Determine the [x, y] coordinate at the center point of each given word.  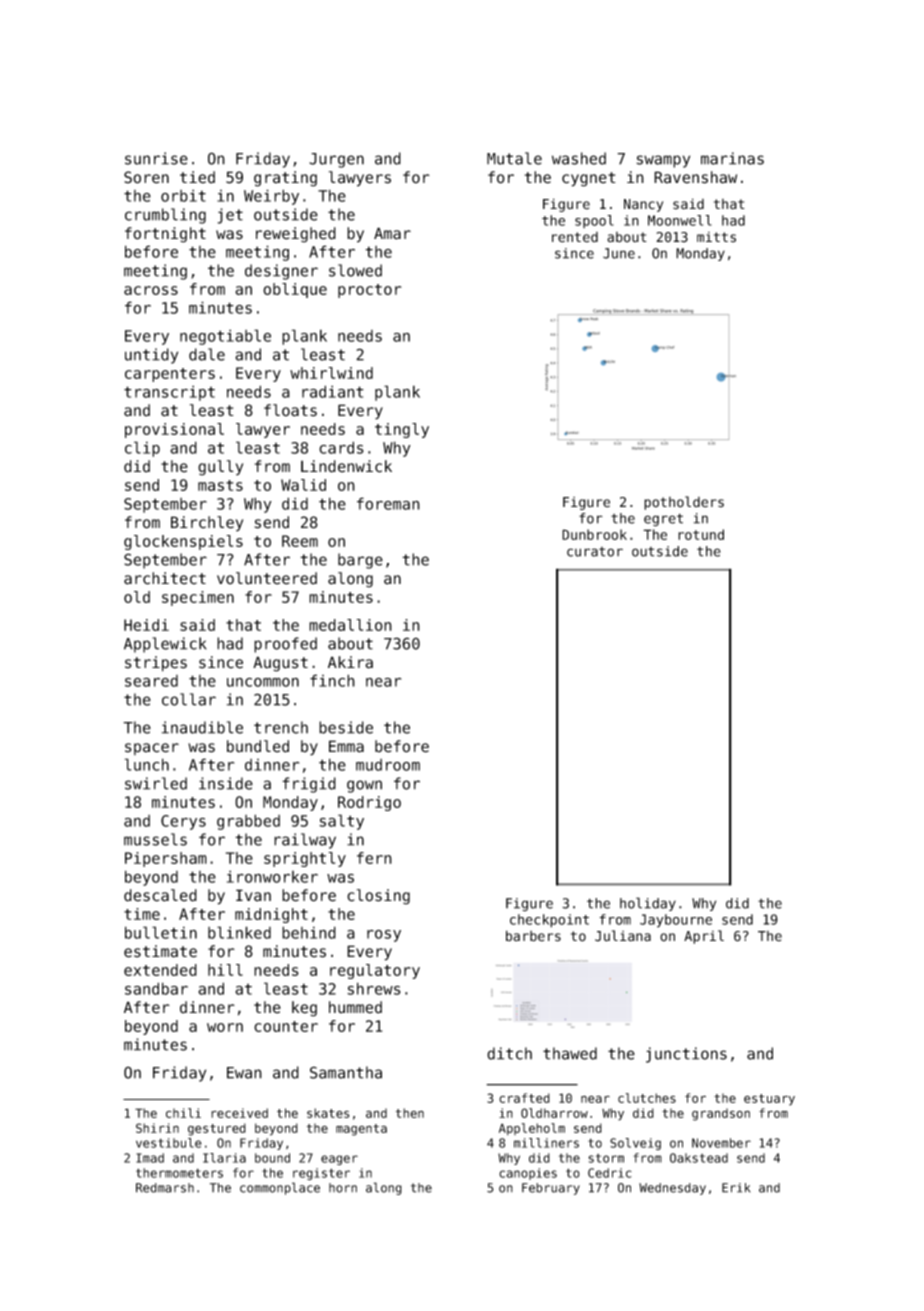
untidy [151, 356]
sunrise [156, 158]
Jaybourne [676, 921]
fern [374, 858]
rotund [701, 534]
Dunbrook [594, 534]
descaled [160, 895]
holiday [648, 904]
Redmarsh [165, 1188]
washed [579, 158]
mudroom [388, 765]
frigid [309, 785]
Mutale [514, 158]
